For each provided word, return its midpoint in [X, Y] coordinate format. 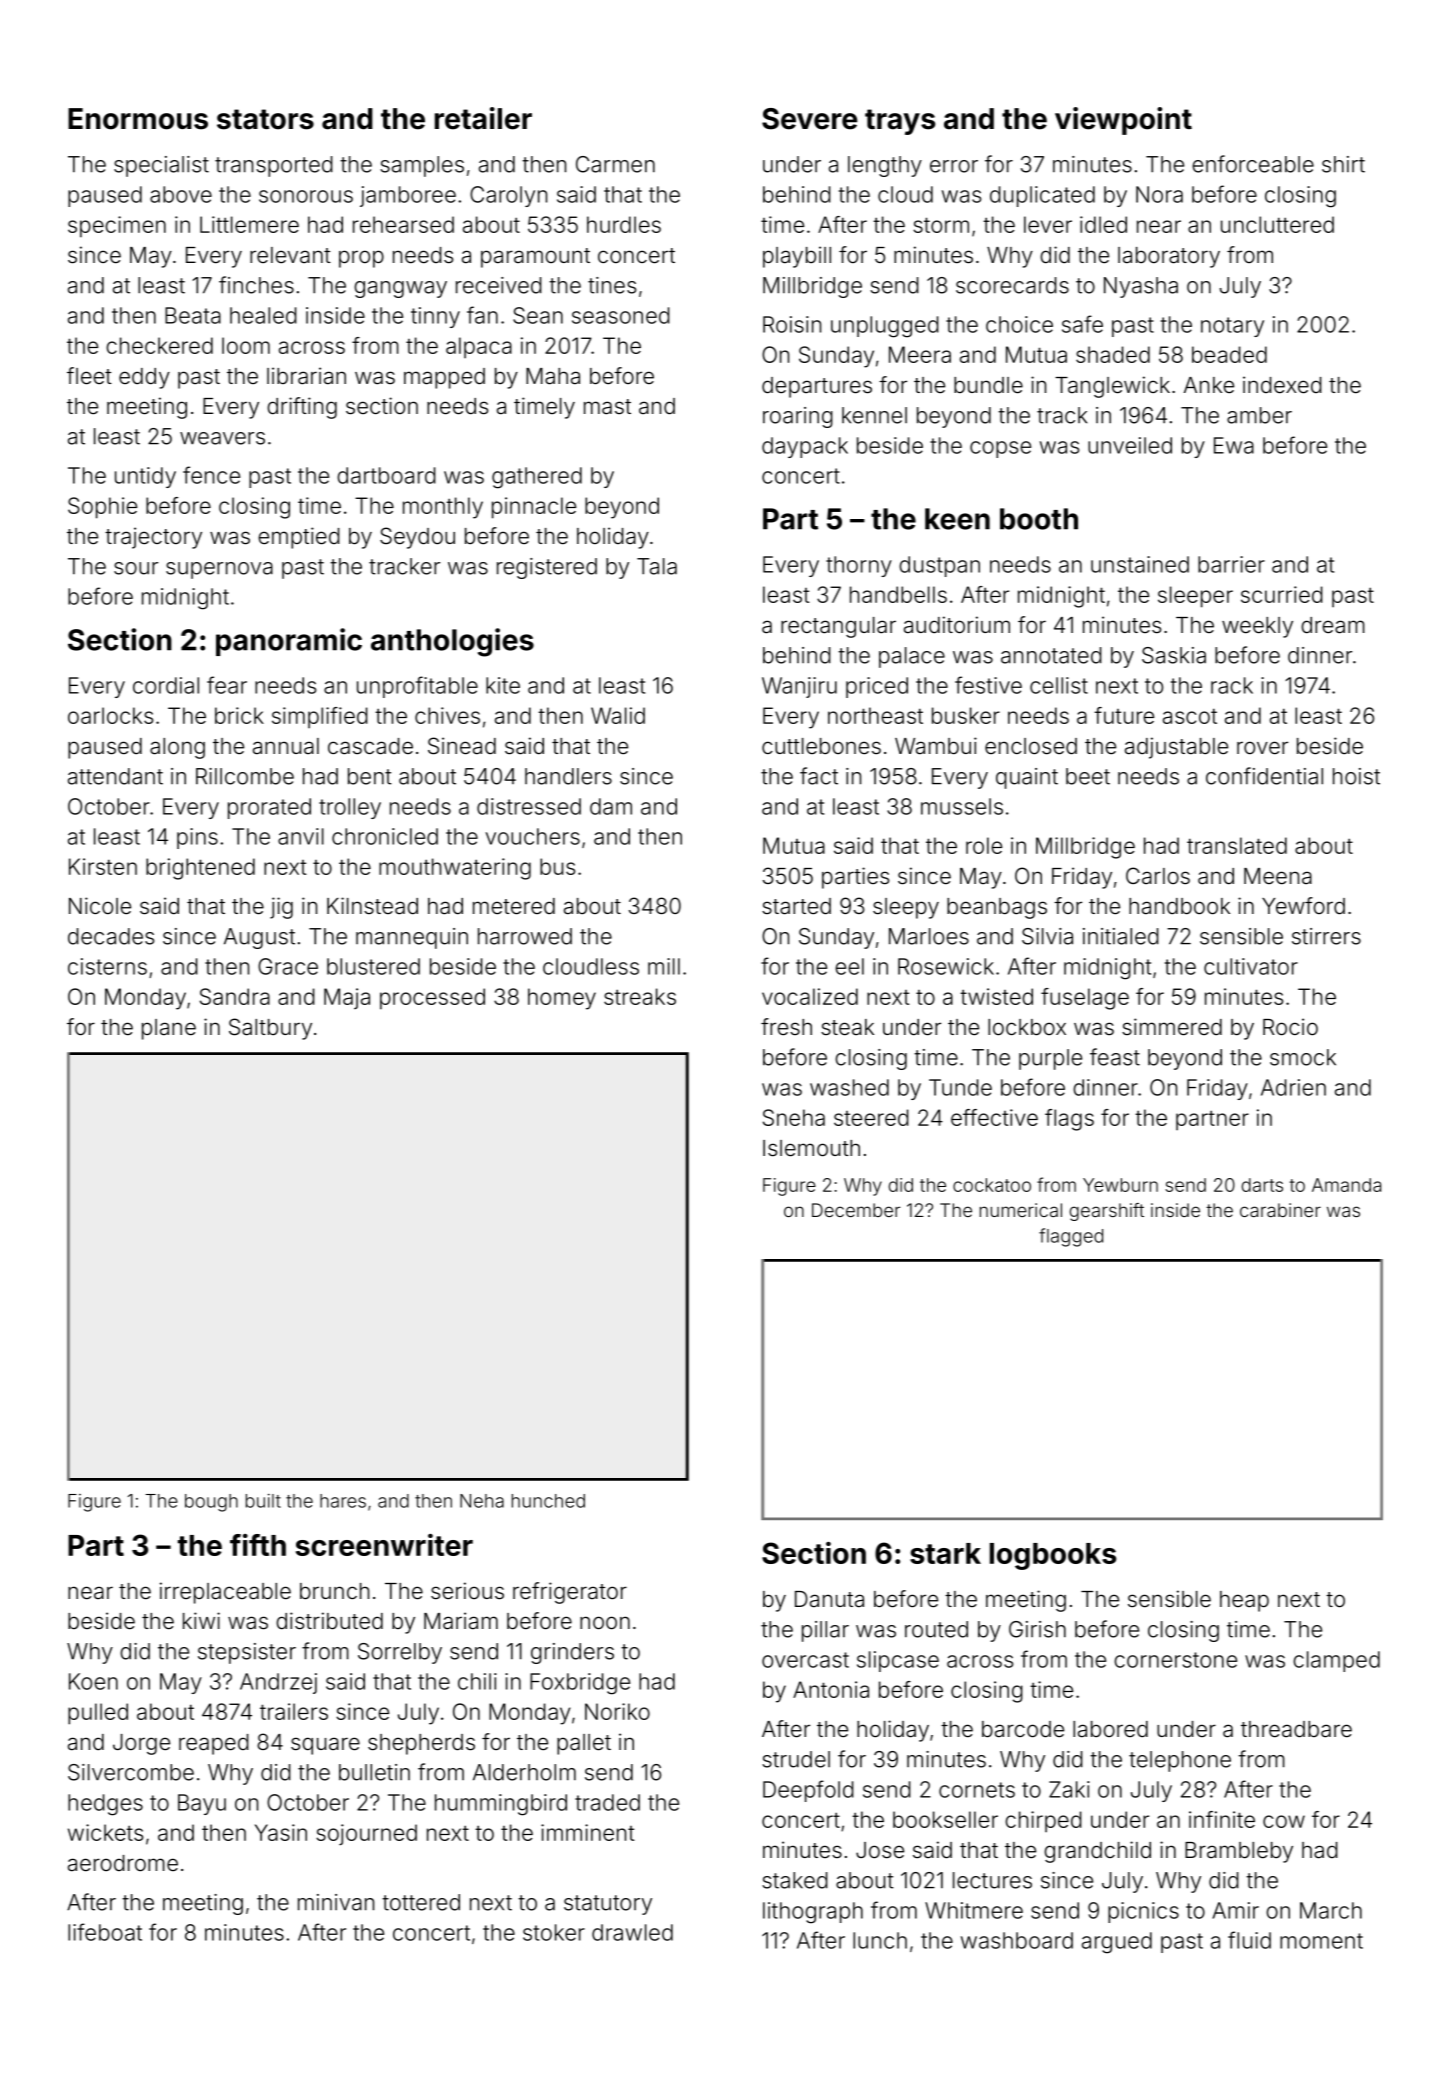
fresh [786, 1027]
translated [1237, 845]
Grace [288, 966]
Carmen [615, 164]
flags [1069, 1120]
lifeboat [105, 1932]
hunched [548, 1501]
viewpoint [1123, 121]
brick [239, 715]
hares [343, 1501]
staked [795, 1880]
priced [877, 687]
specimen [117, 227]
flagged [1071, 1237]
